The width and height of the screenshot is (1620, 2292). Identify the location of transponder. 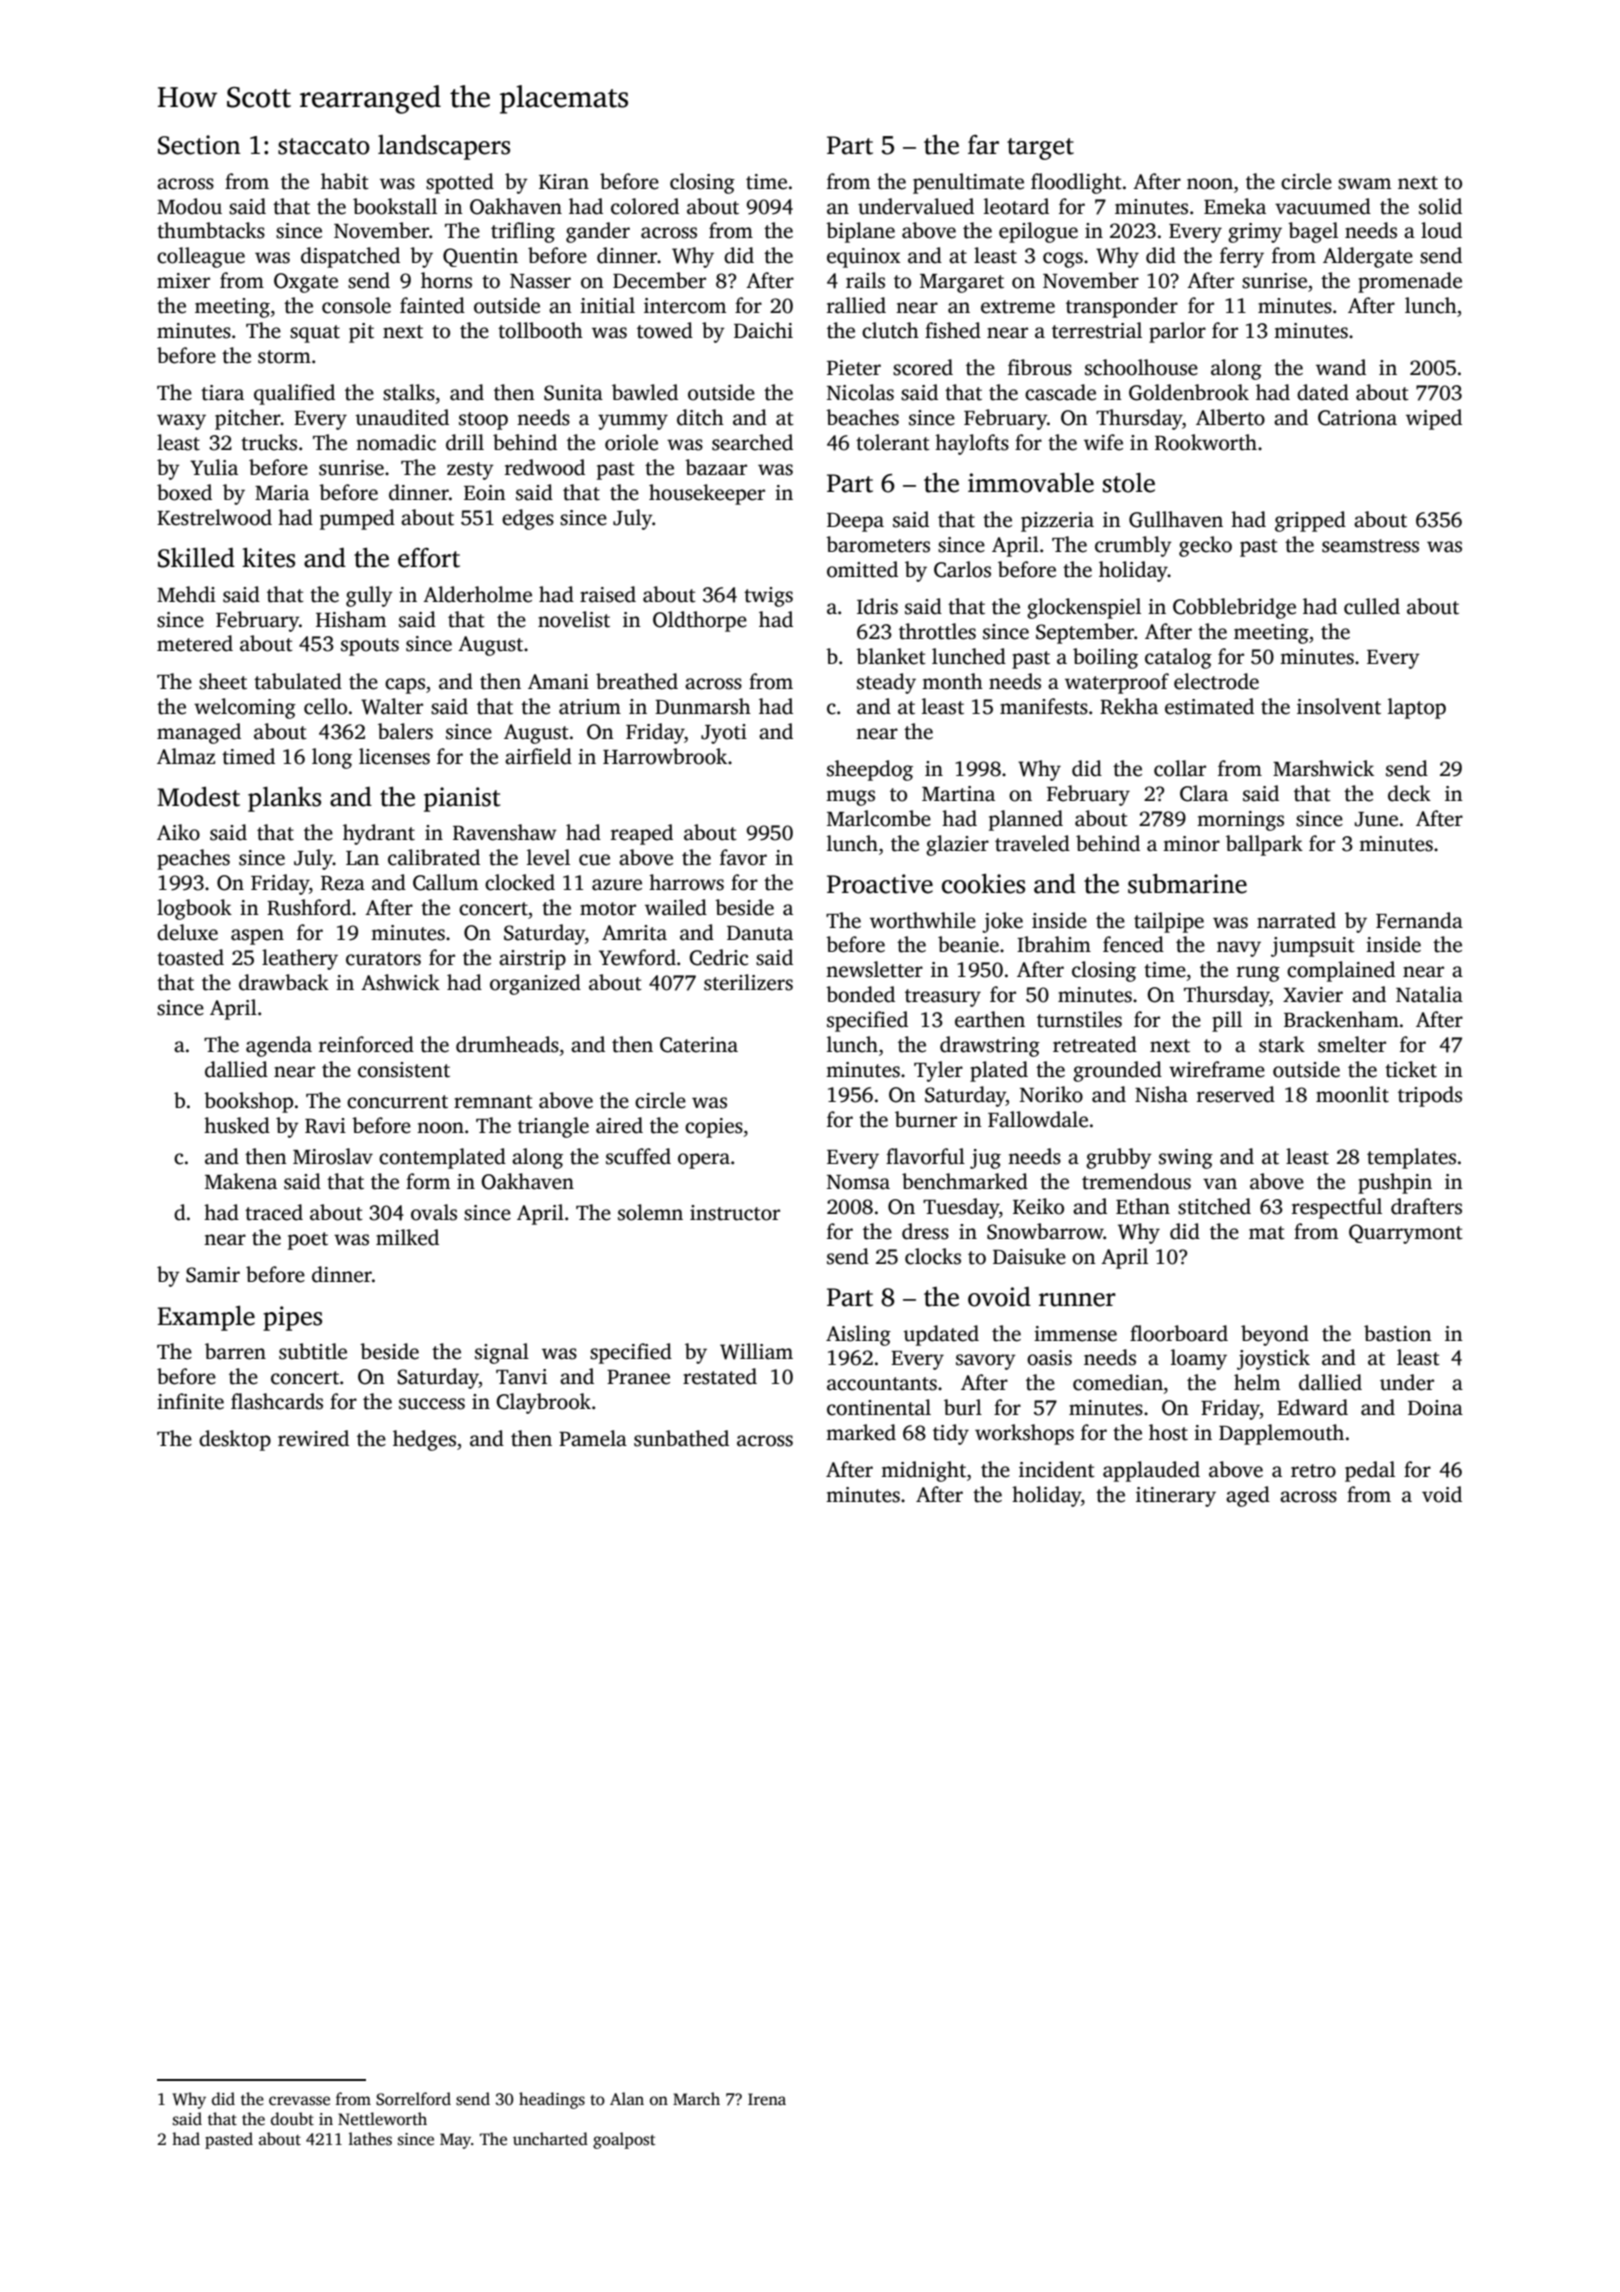
(1122, 307).
